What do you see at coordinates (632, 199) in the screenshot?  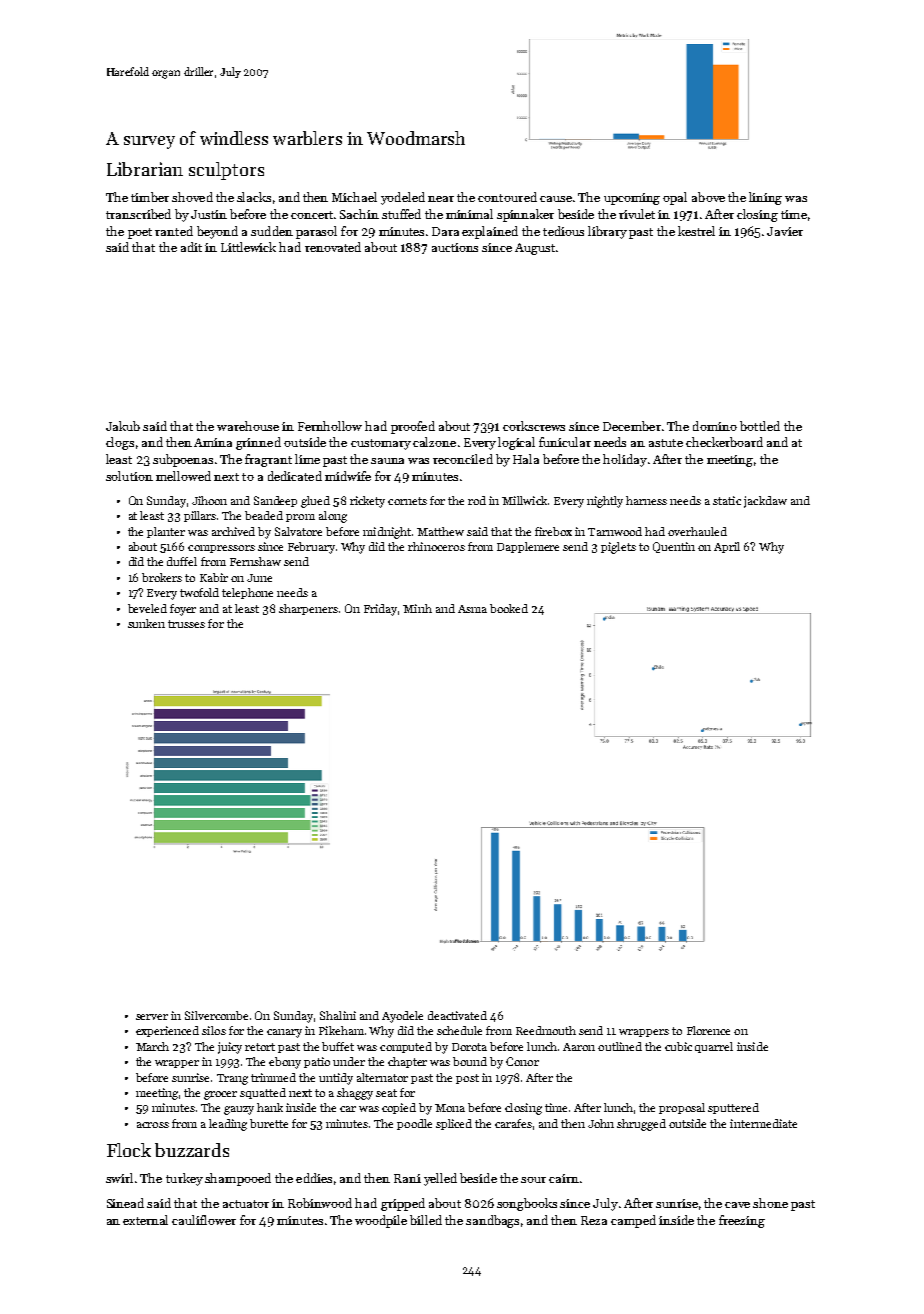 I see `upcoming` at bounding box center [632, 199].
